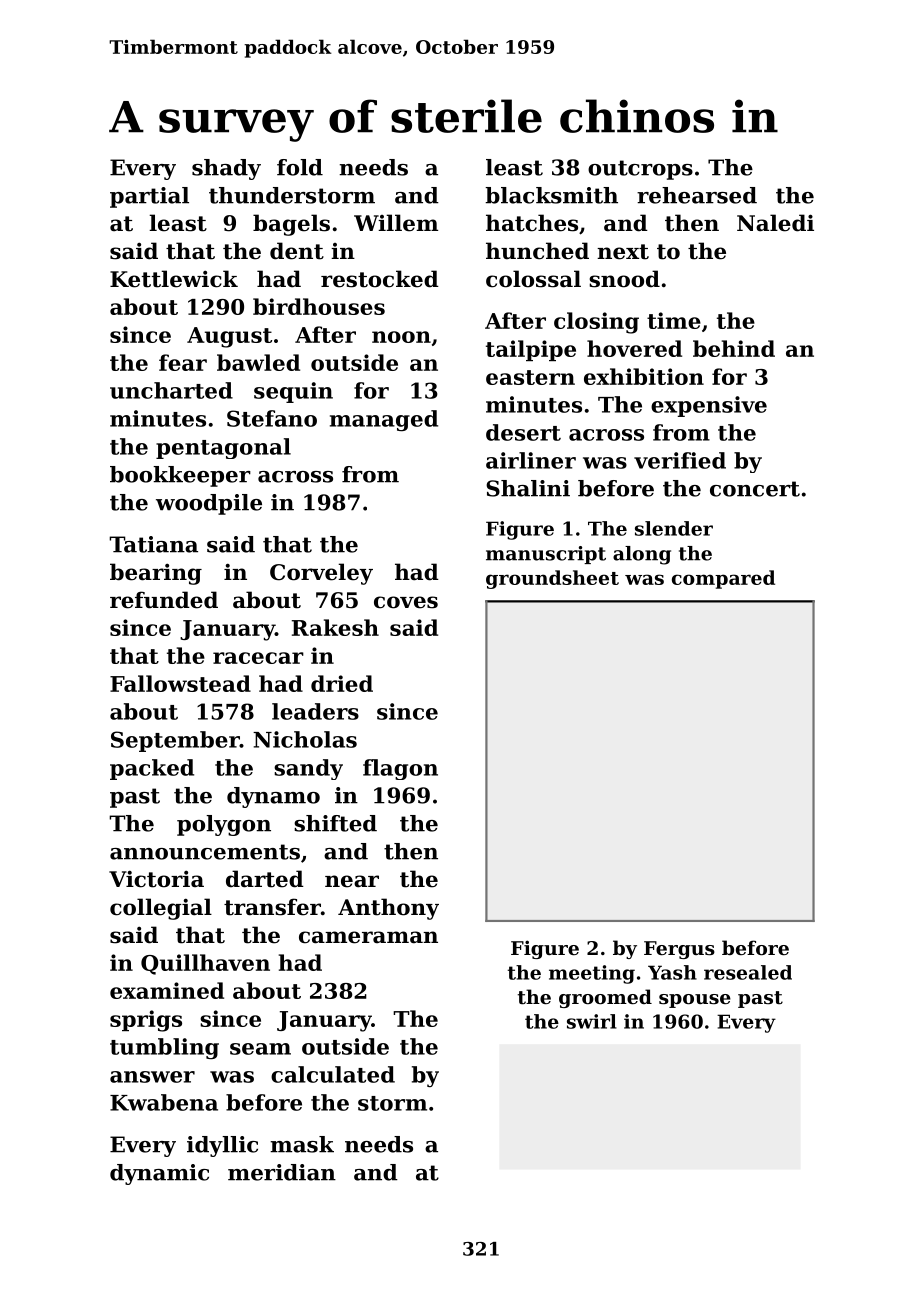 Image resolution: width=924 pixels, height=1311 pixels. What do you see at coordinates (679, 950) in the document?
I see `Fergus` at bounding box center [679, 950].
